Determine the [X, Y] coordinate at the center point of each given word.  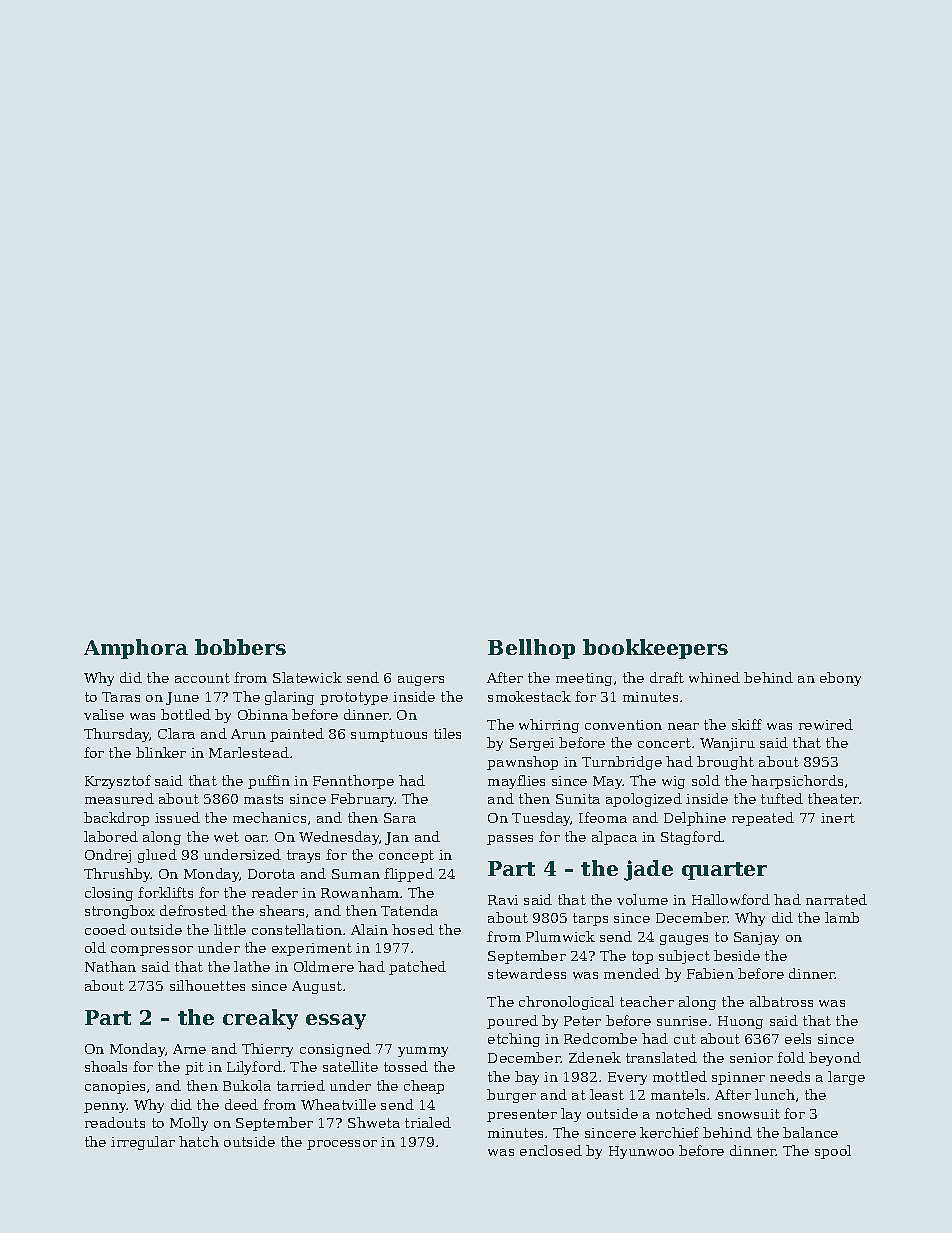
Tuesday [541, 819]
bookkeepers [655, 649]
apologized [644, 800]
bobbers [240, 647]
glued [157, 856]
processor [342, 1145]
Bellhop [531, 649]
